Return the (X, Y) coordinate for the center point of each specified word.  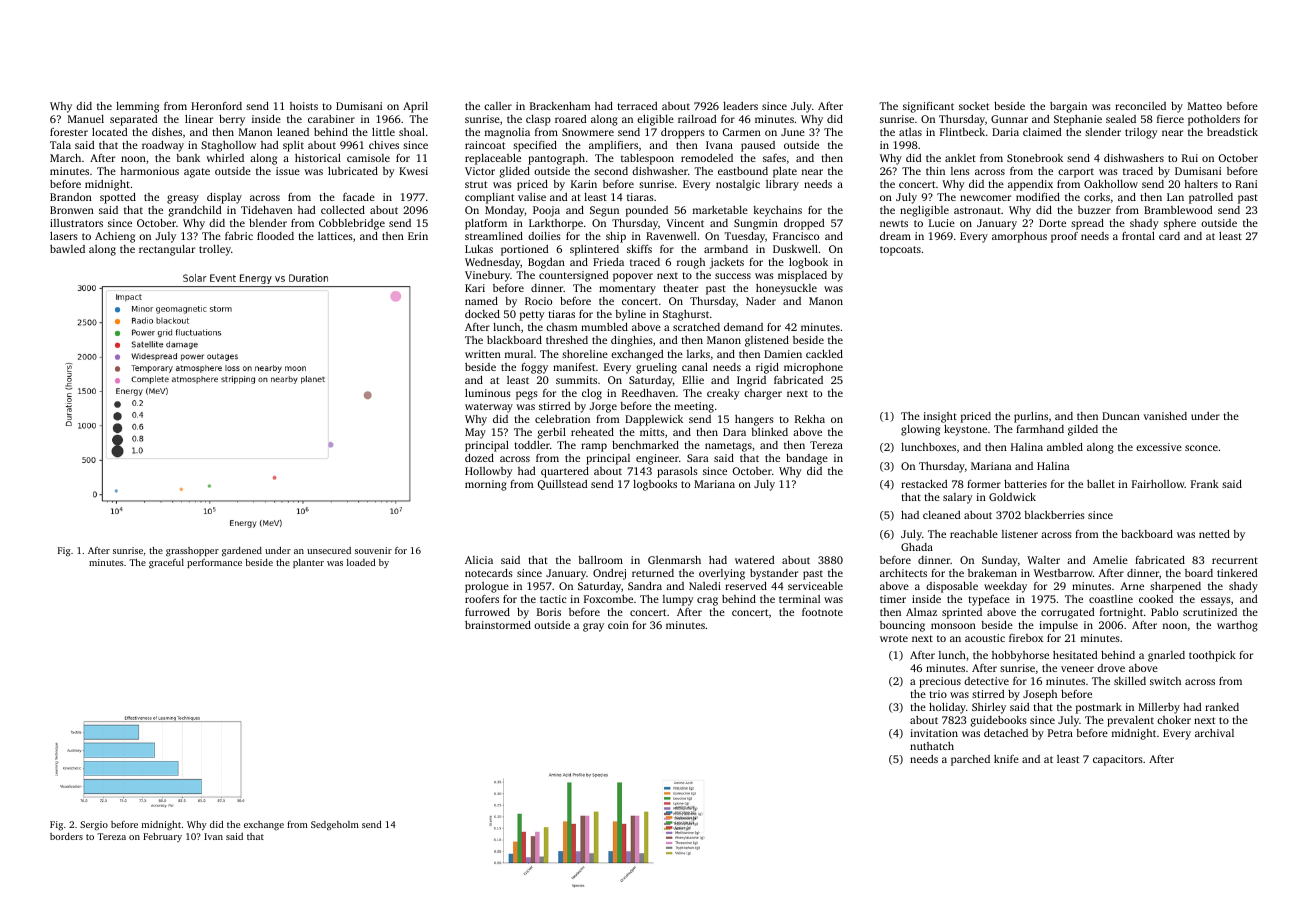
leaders (740, 106)
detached (1006, 733)
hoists (304, 106)
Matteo (1205, 106)
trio (938, 694)
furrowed (487, 612)
